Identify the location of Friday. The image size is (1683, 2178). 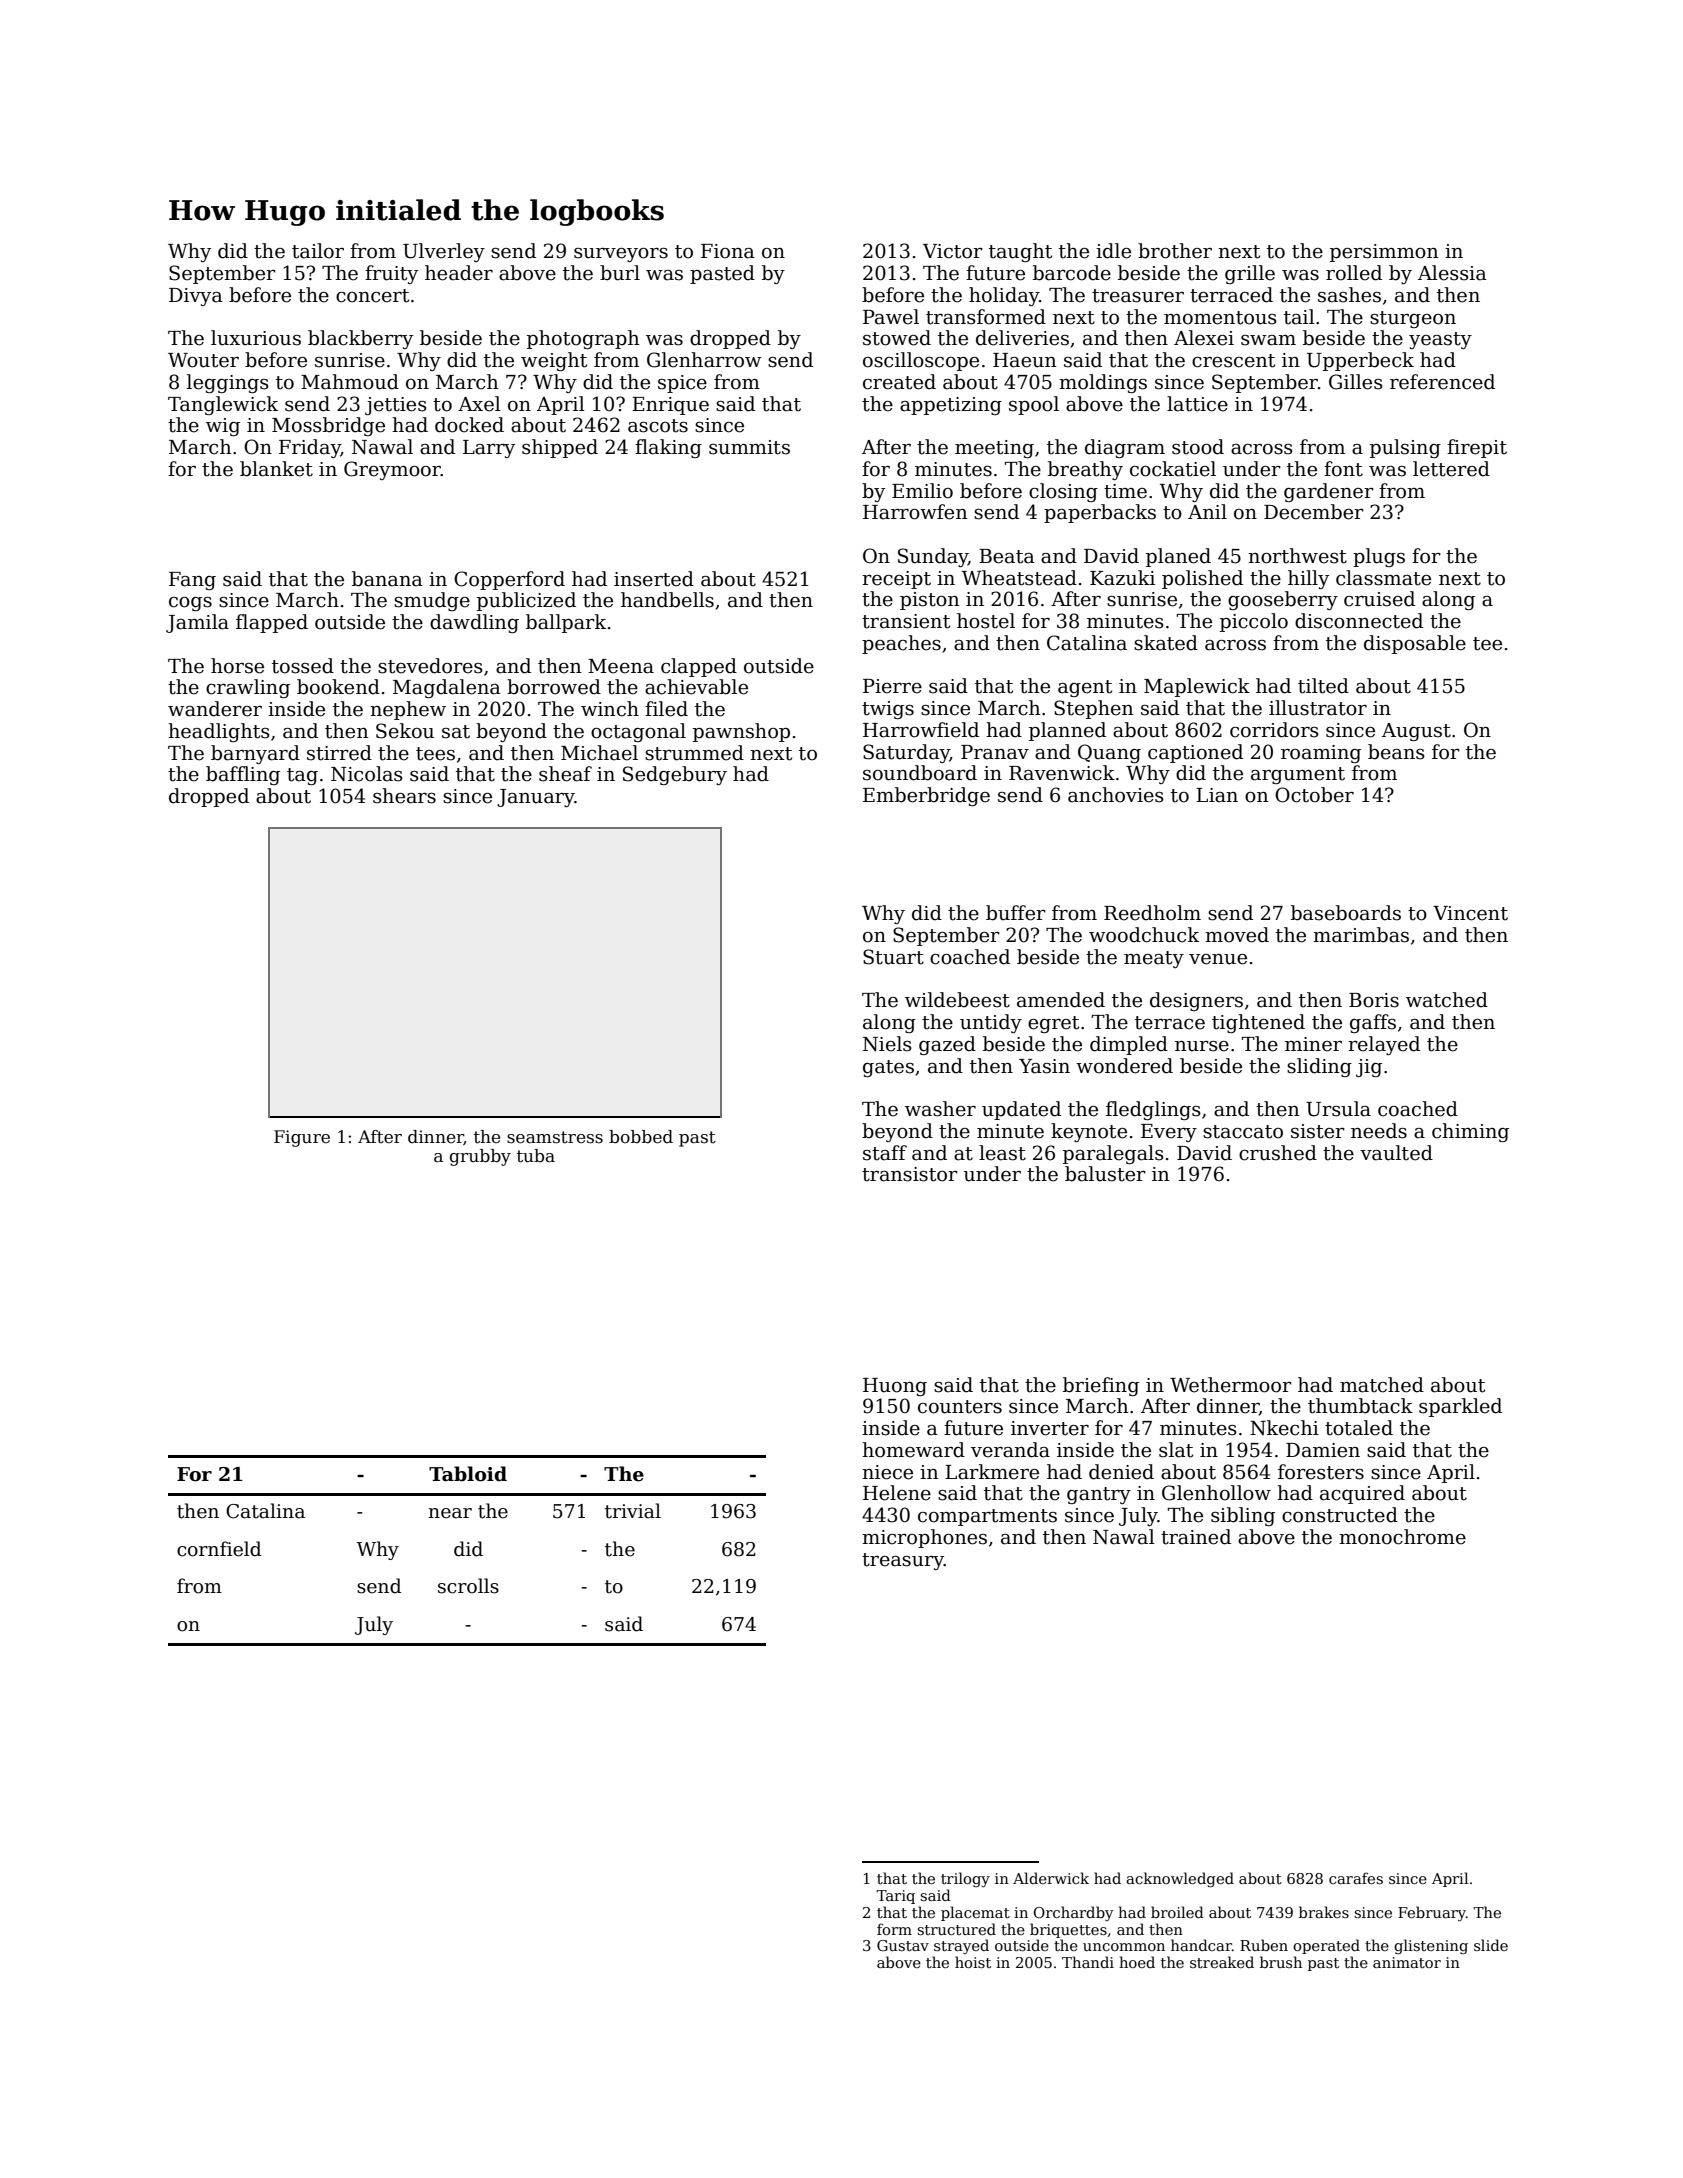
(310, 448).
